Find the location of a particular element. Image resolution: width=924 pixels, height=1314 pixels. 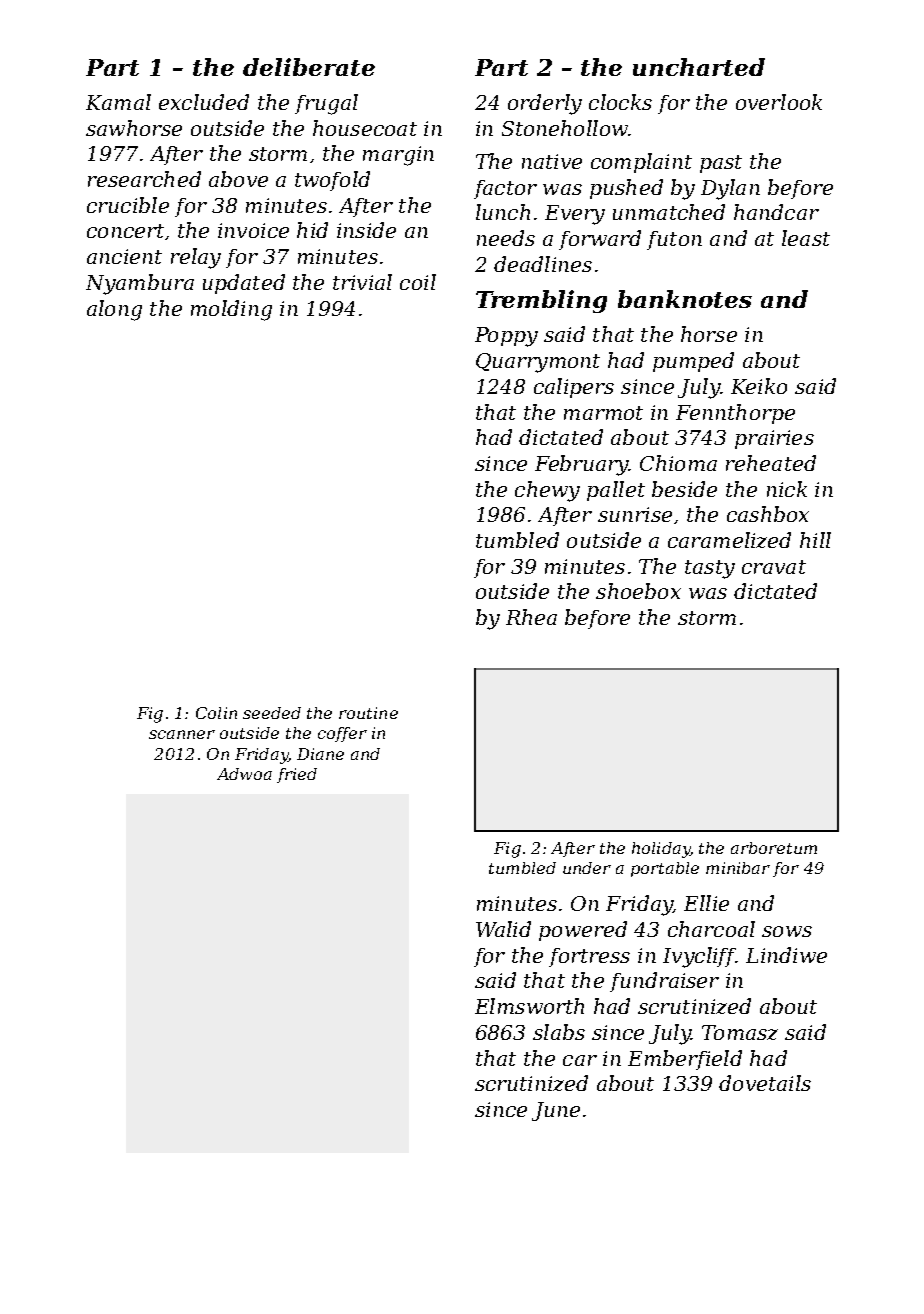

chewy is located at coordinates (547, 491).
